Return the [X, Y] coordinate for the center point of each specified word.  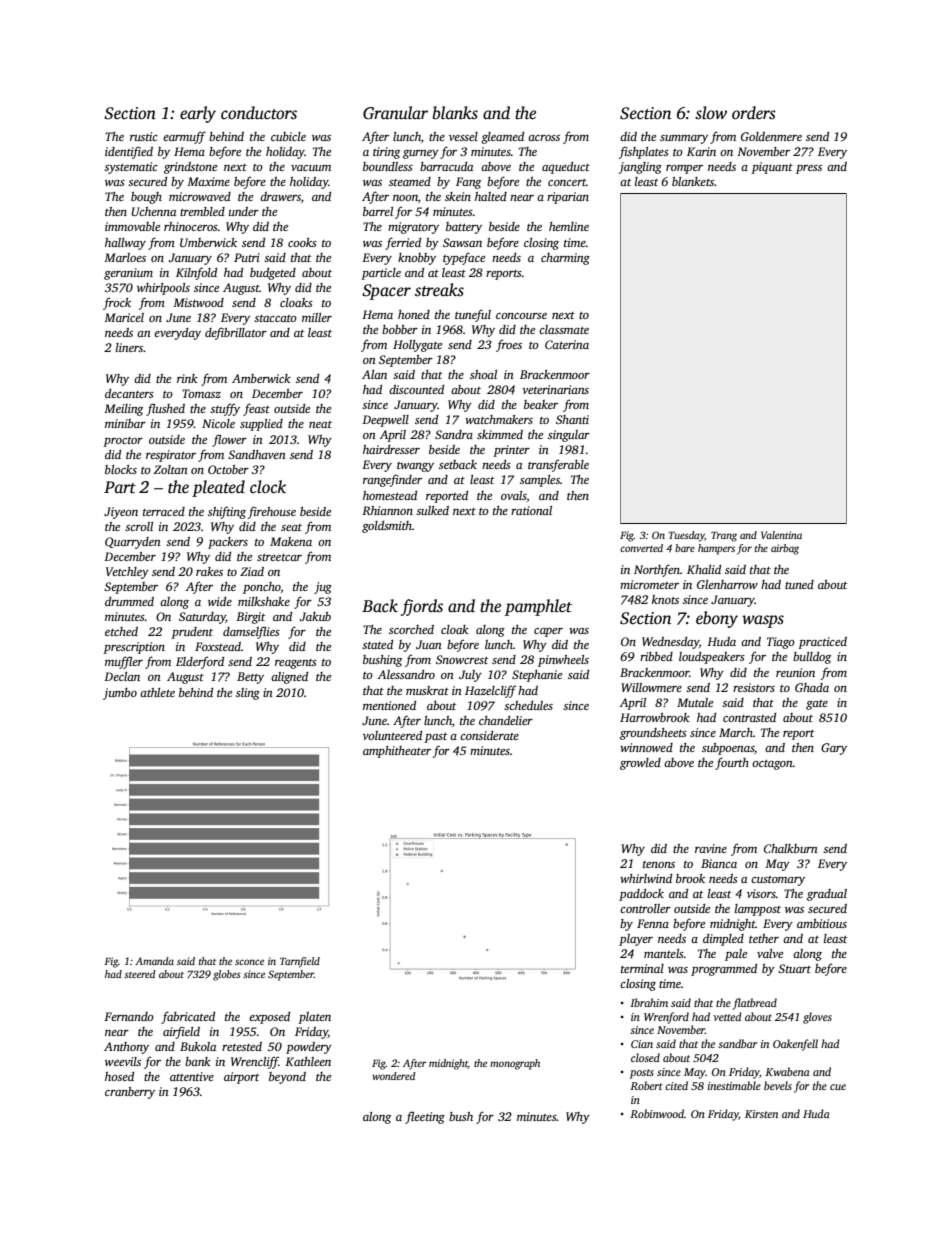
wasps [763, 621]
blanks [455, 113]
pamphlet [538, 607]
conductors [259, 113]
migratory [413, 228]
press [809, 169]
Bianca [719, 863]
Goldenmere [771, 136]
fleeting [425, 1117]
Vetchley [127, 573]
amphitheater [397, 752]
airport [241, 1078]
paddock [641, 895]
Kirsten [761, 1114]
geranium [128, 274]
